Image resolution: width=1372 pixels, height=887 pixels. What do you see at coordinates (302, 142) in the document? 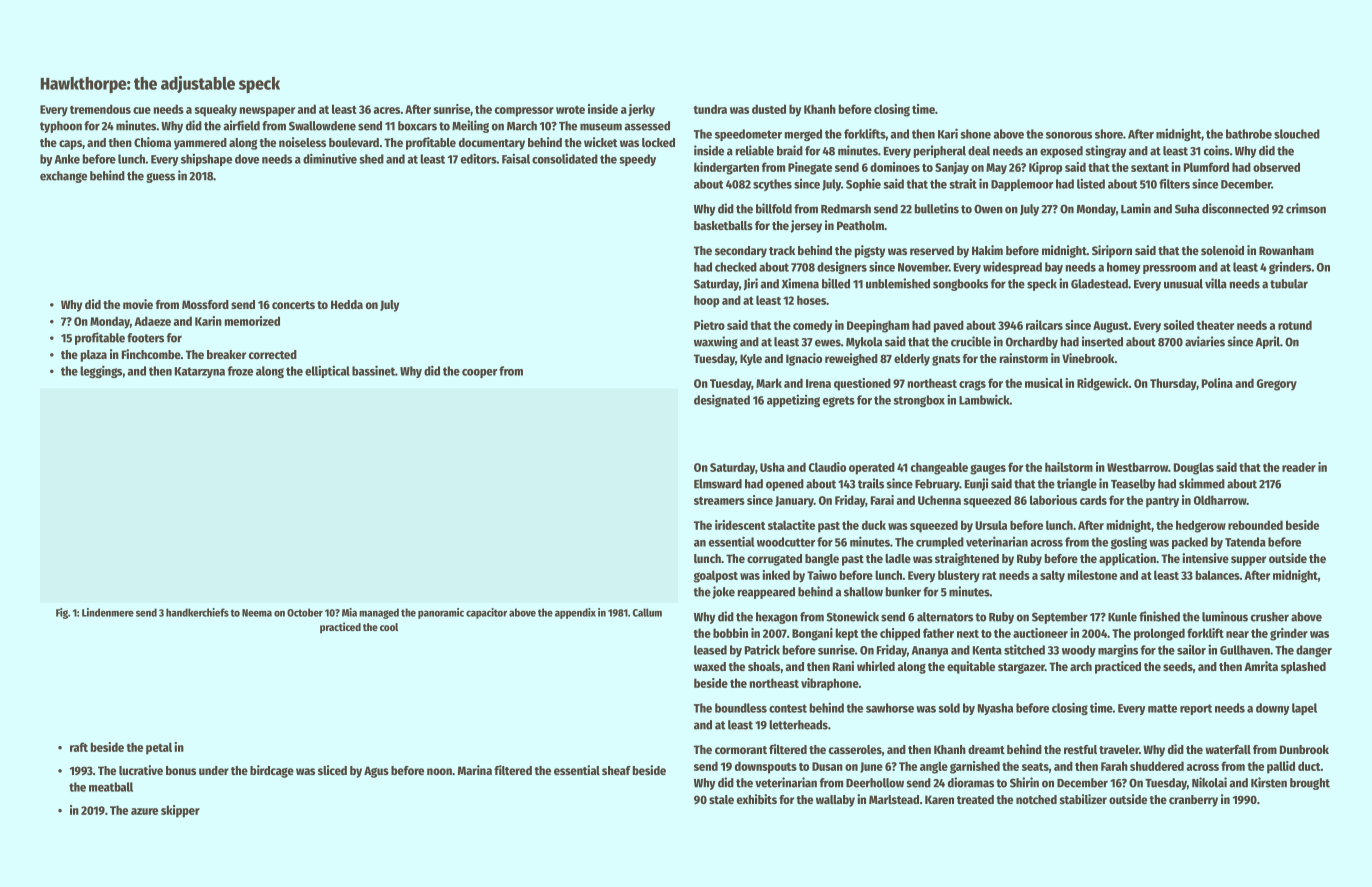
I see `noiseless` at bounding box center [302, 142].
